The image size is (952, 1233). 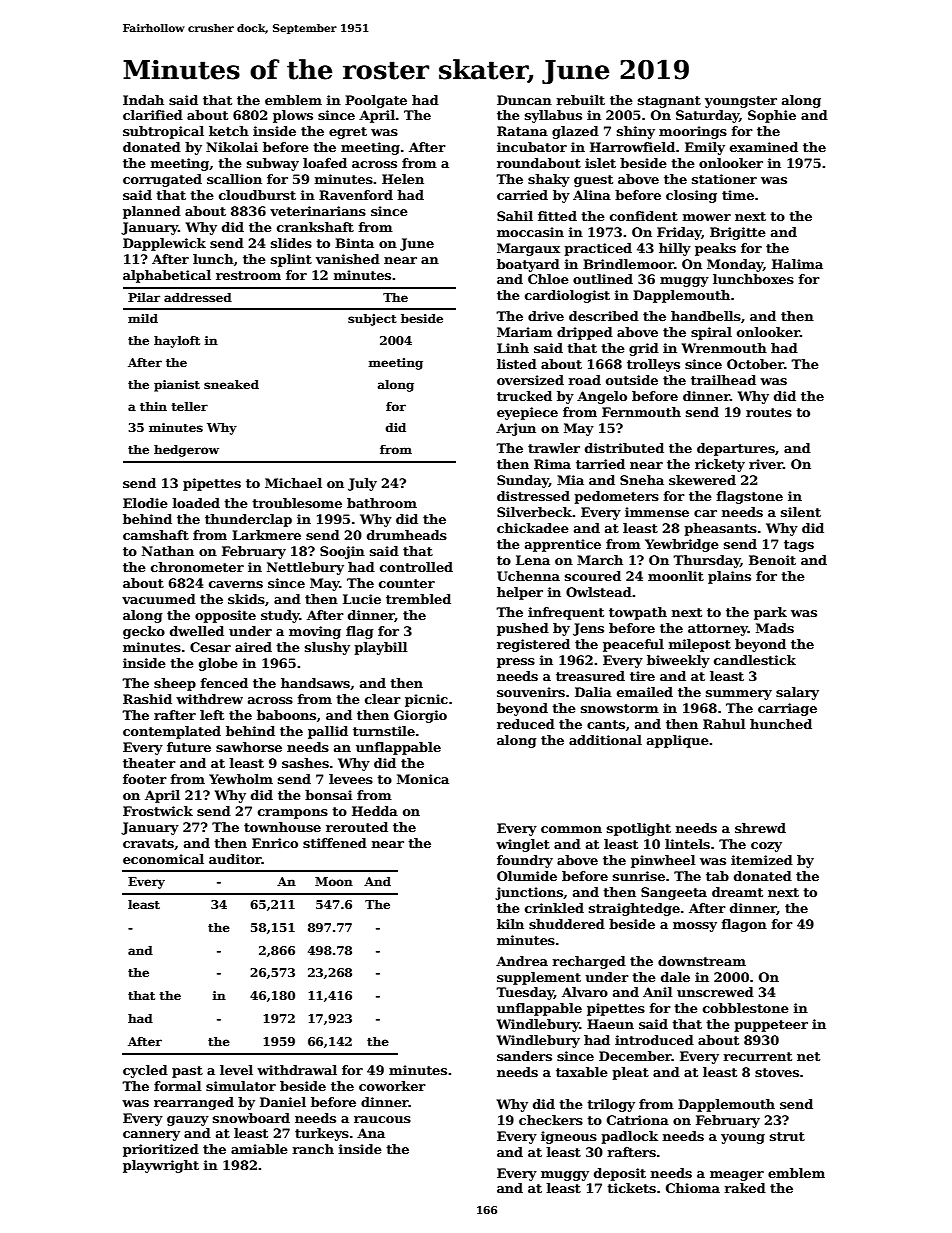 What do you see at coordinates (372, 320) in the screenshot?
I see `subject` at bounding box center [372, 320].
